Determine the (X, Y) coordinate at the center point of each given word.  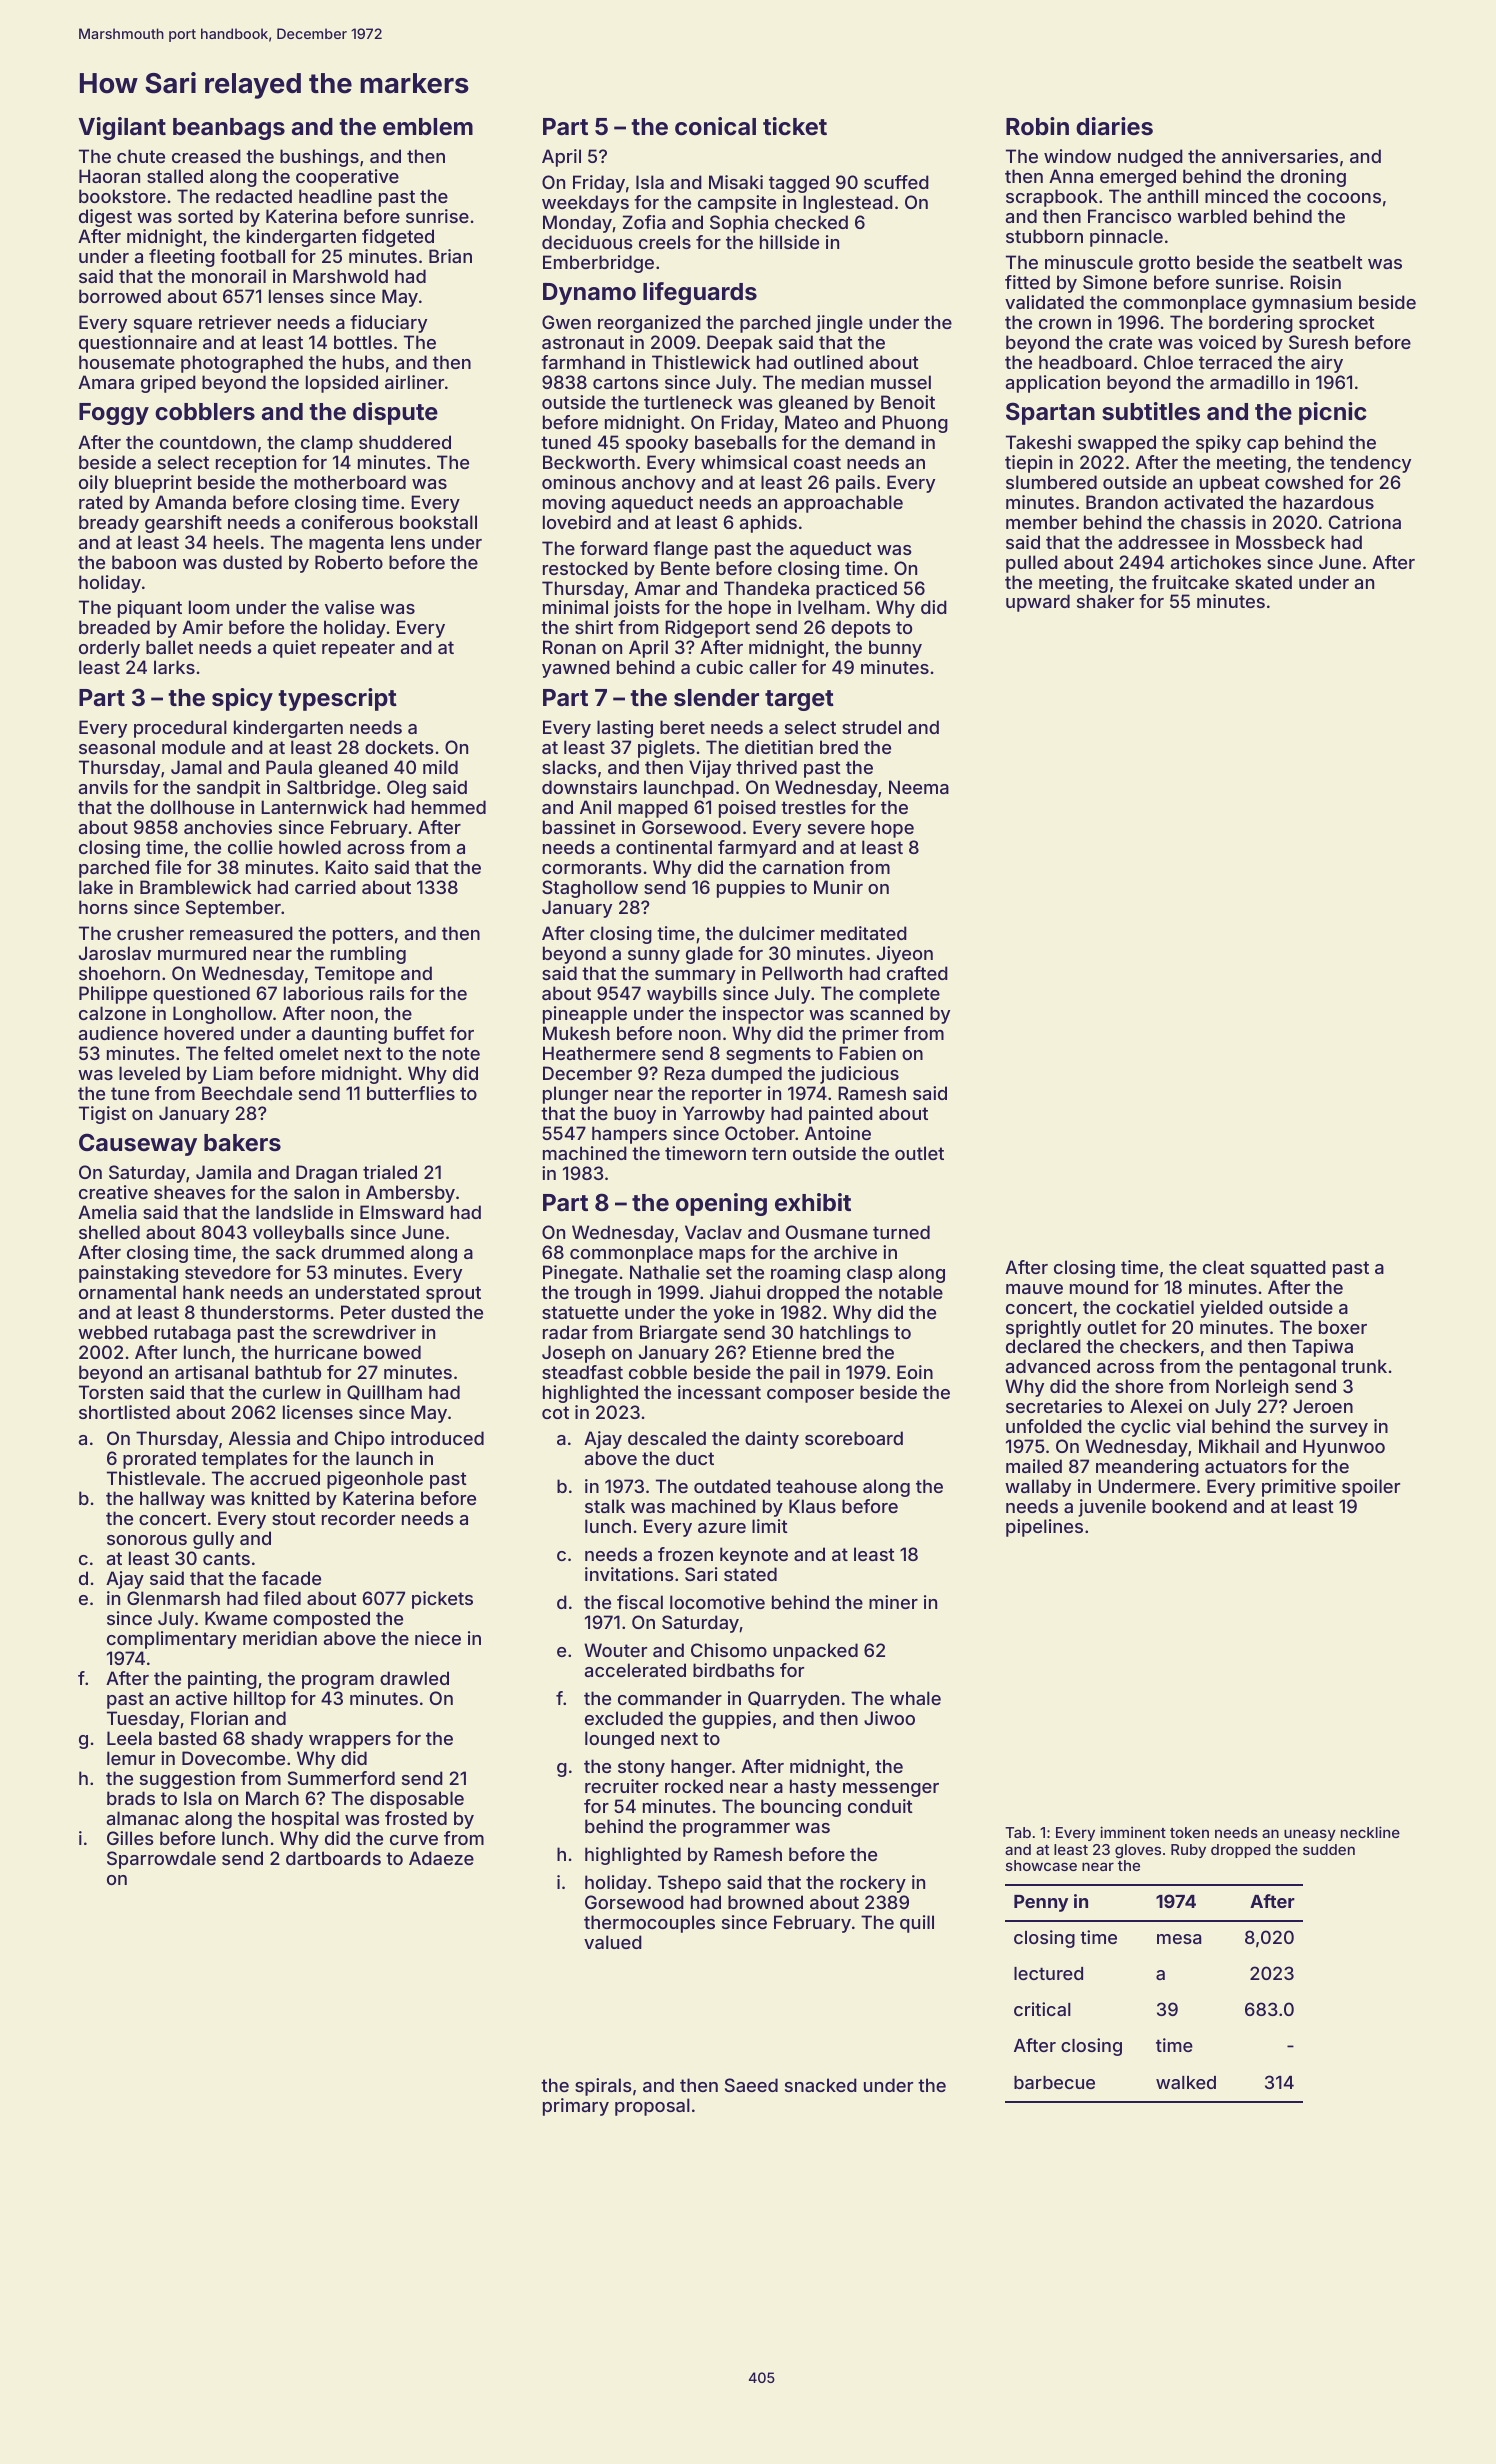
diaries (1114, 126)
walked (1186, 2082)
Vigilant (122, 128)
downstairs (589, 787)
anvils (103, 787)
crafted (917, 973)
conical (715, 126)
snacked (821, 2085)
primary (576, 2107)
